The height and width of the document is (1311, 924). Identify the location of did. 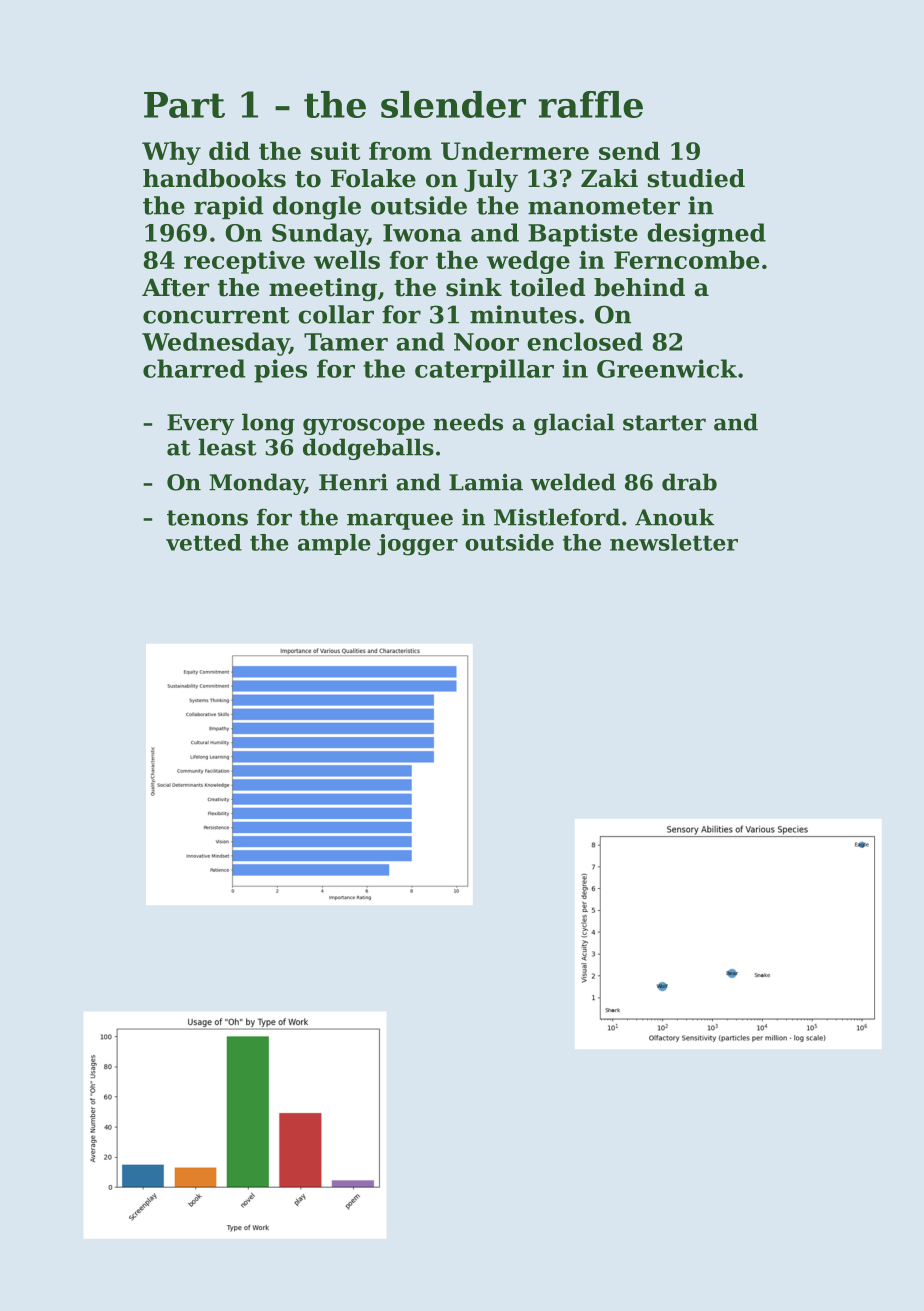
(229, 151).
